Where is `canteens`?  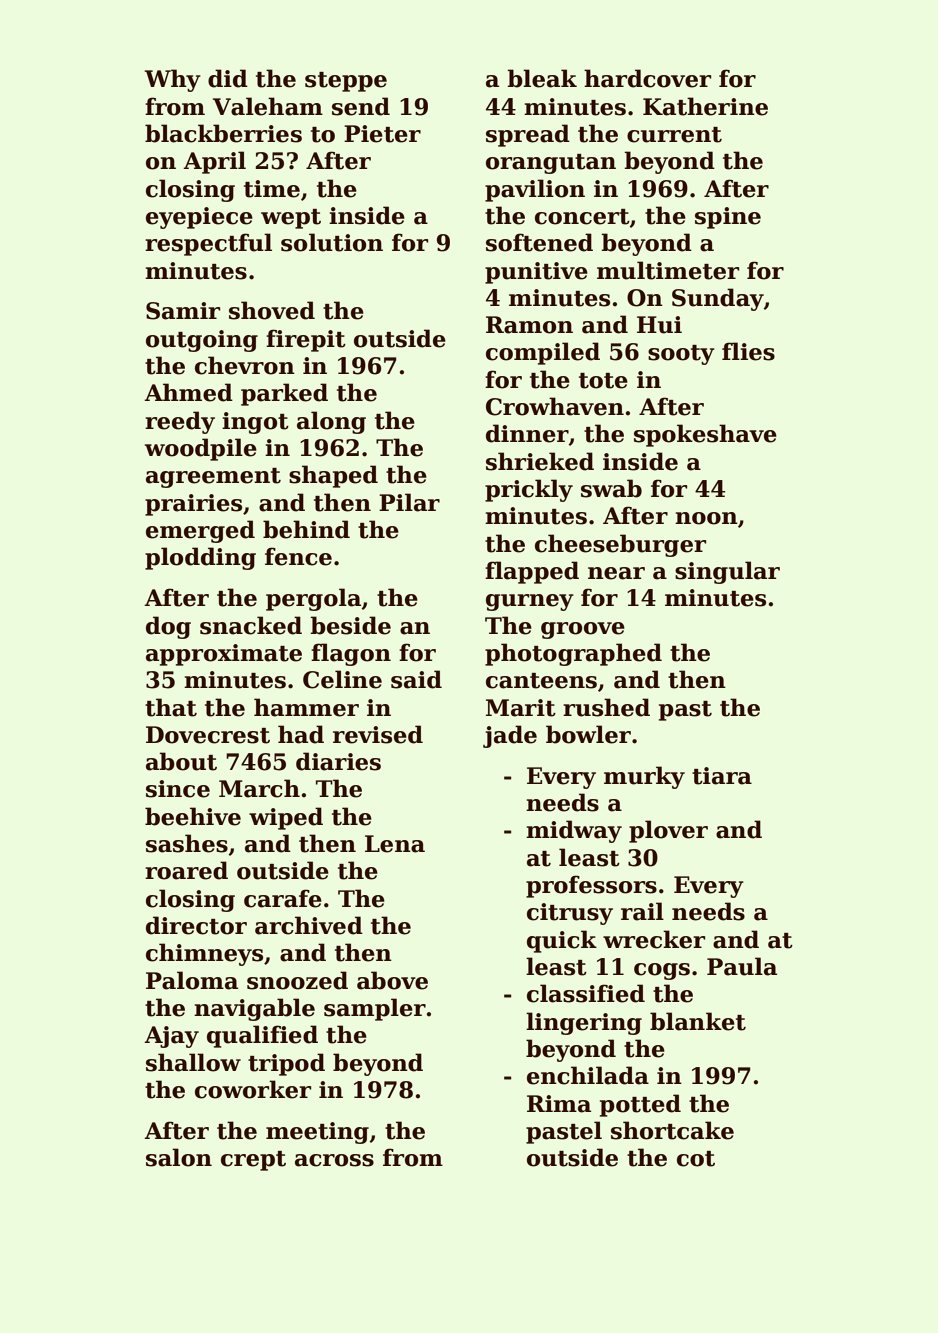
canteens is located at coordinates (541, 681).
